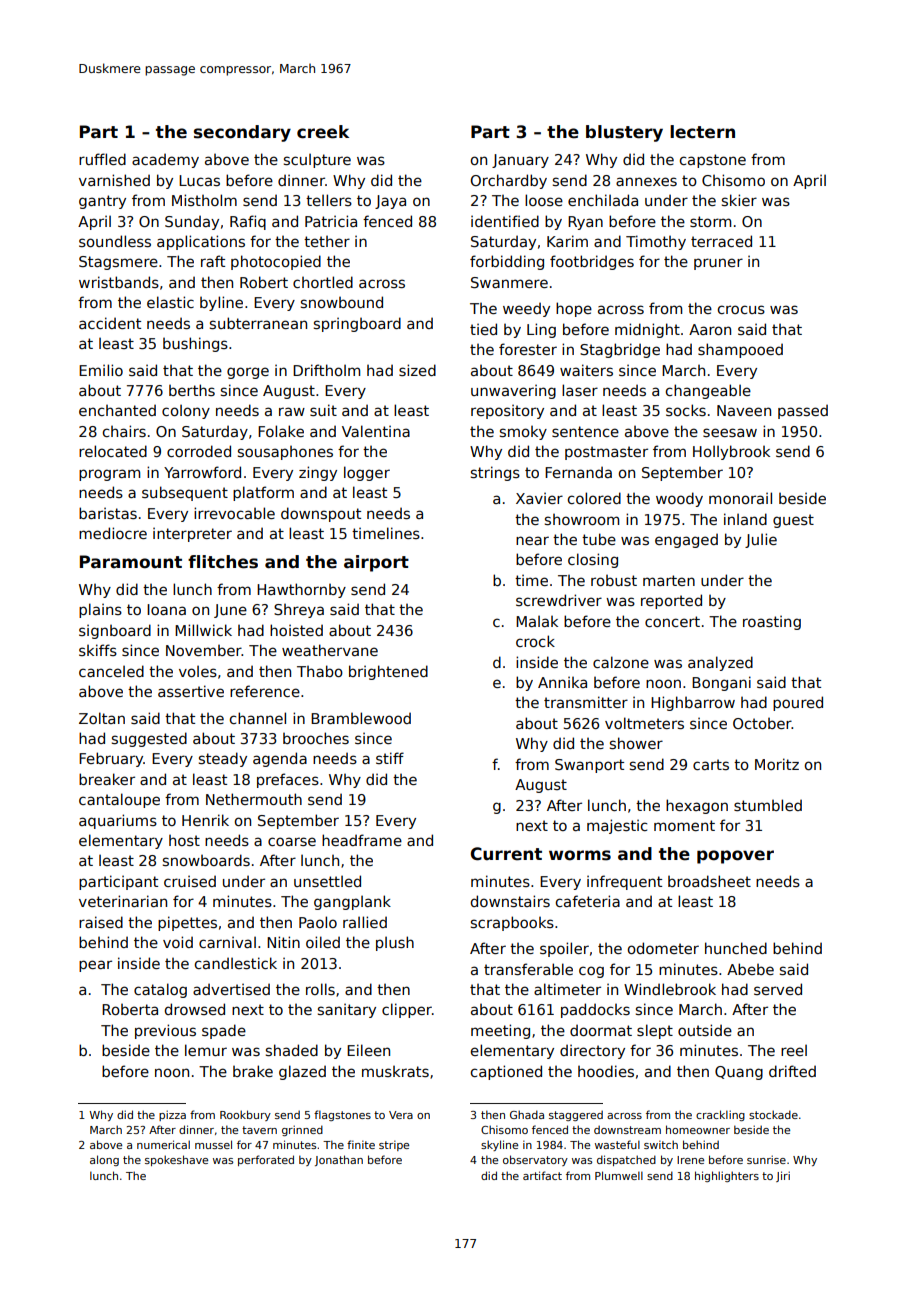 Image resolution: width=908 pixels, height=1316 pixels. I want to click on lectern, so click(702, 132).
